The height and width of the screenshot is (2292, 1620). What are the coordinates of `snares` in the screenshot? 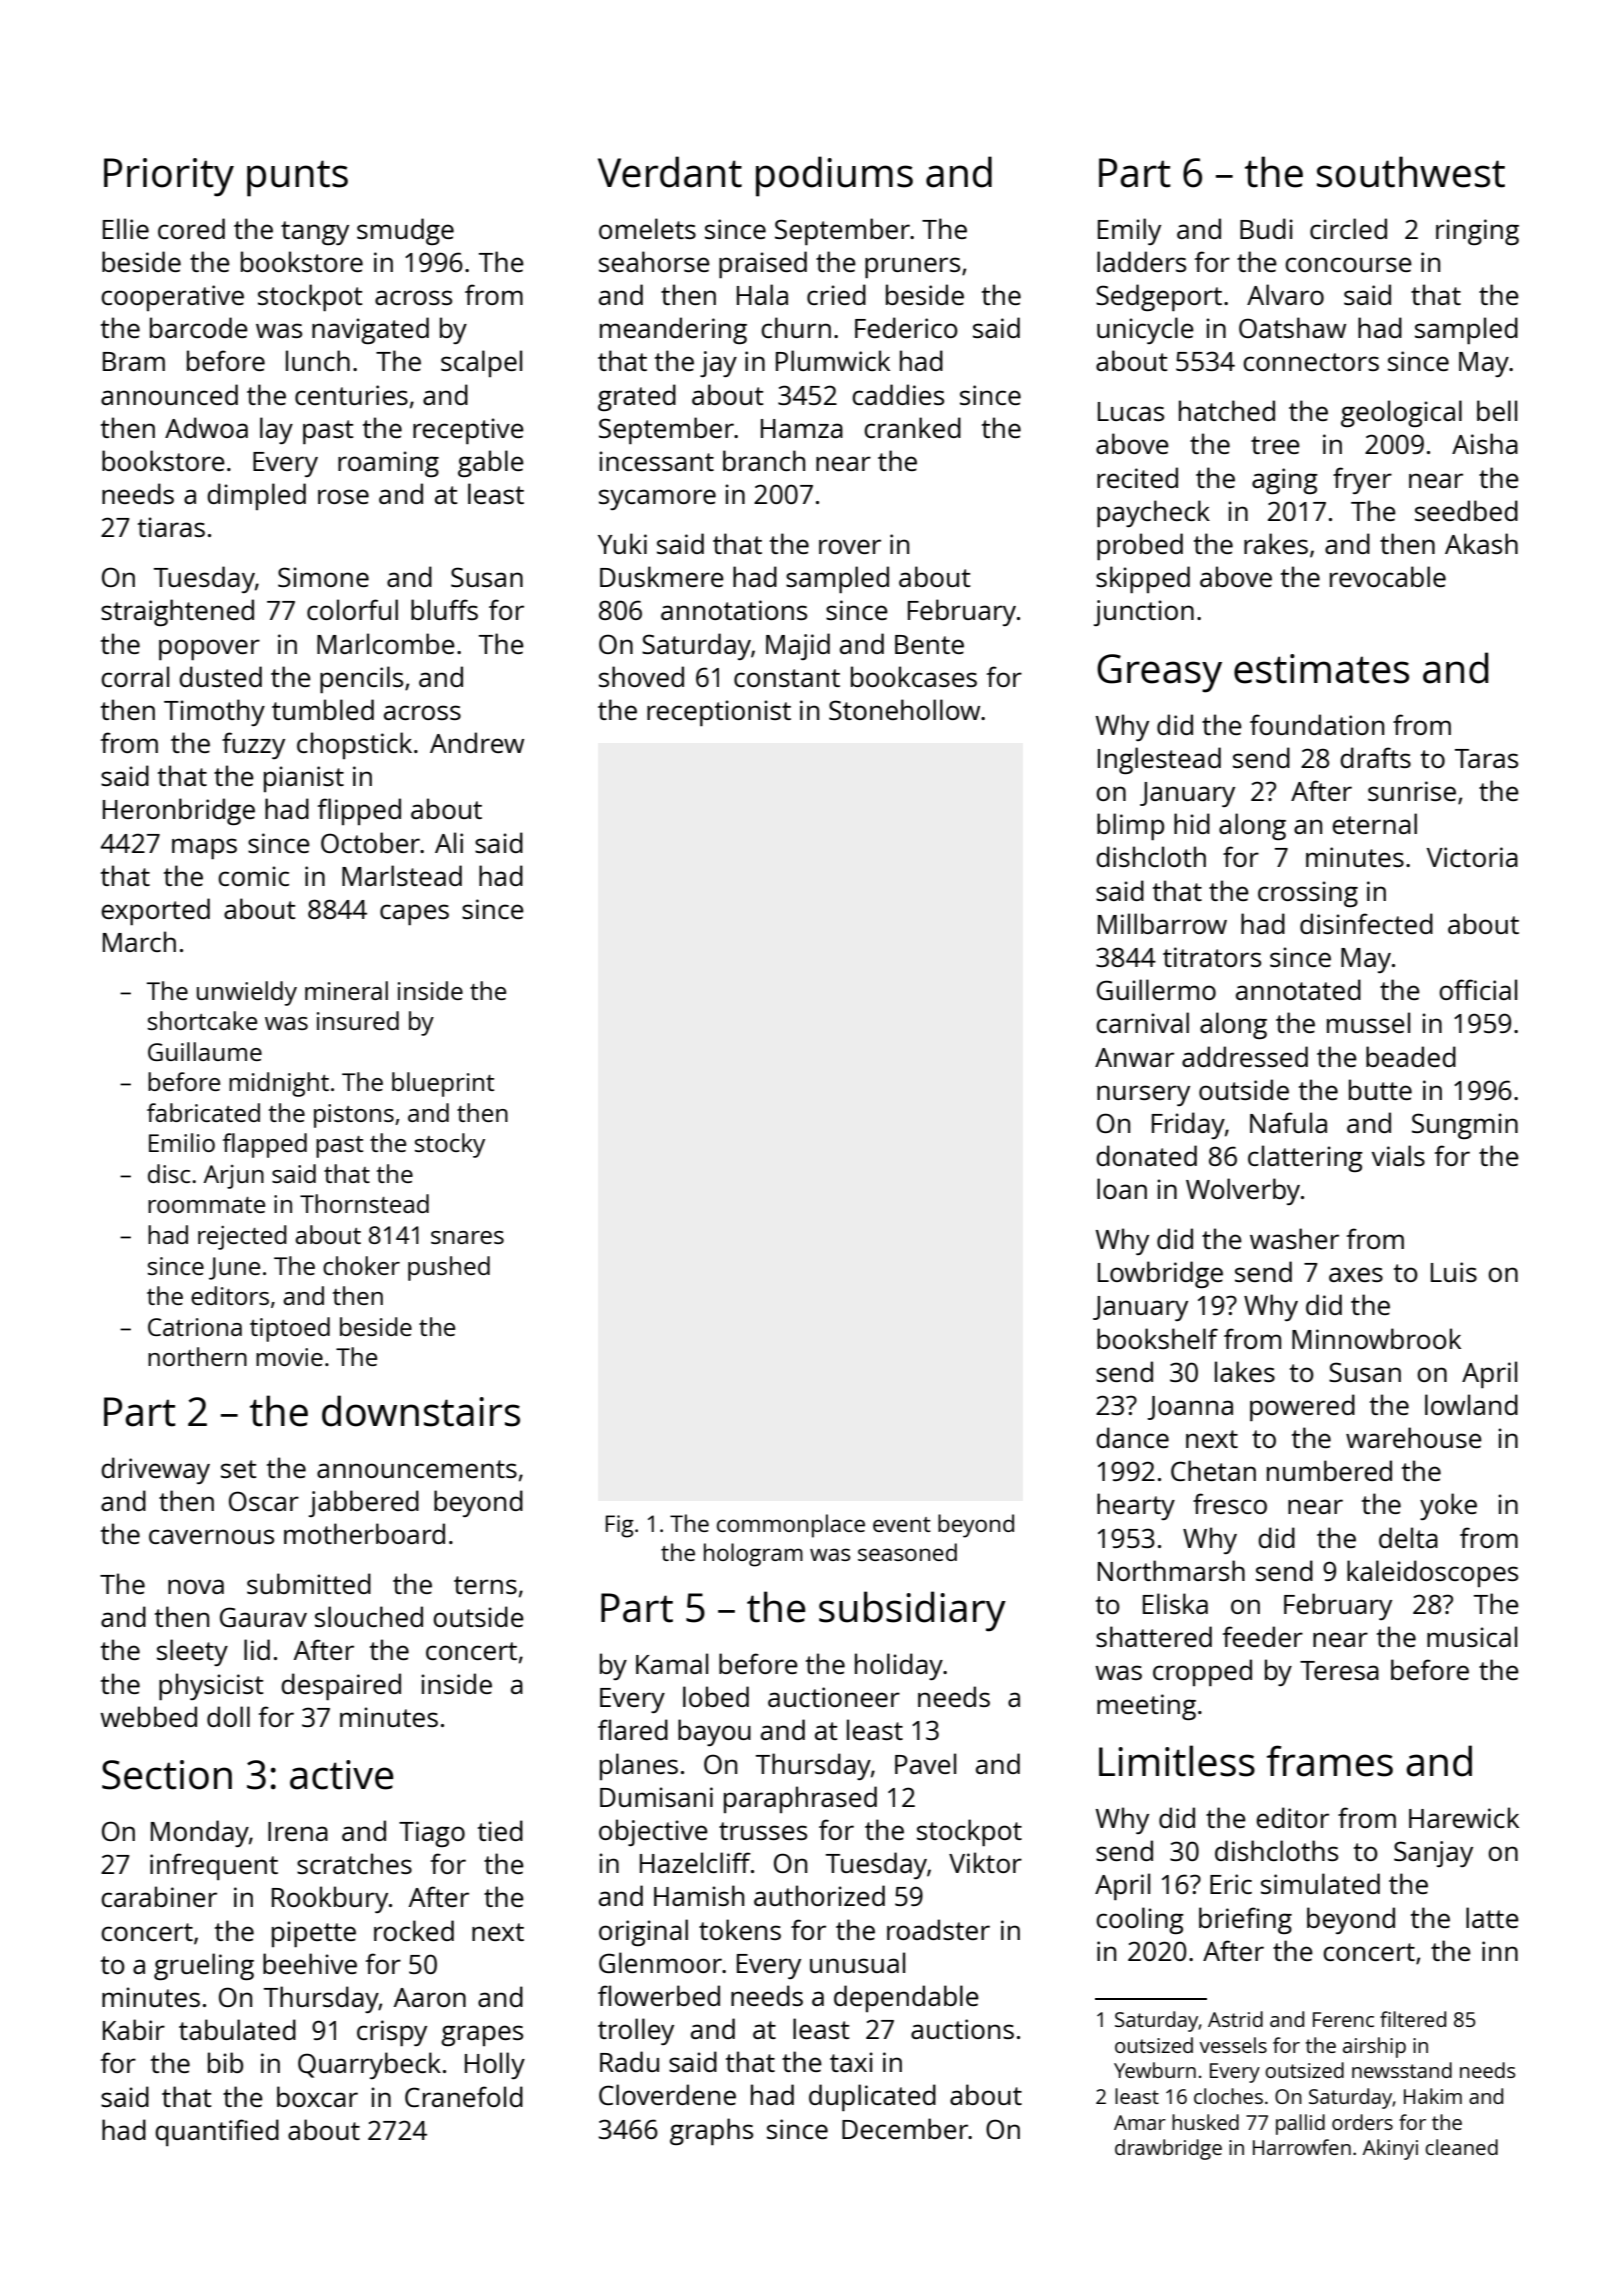 It's located at (467, 1237).
